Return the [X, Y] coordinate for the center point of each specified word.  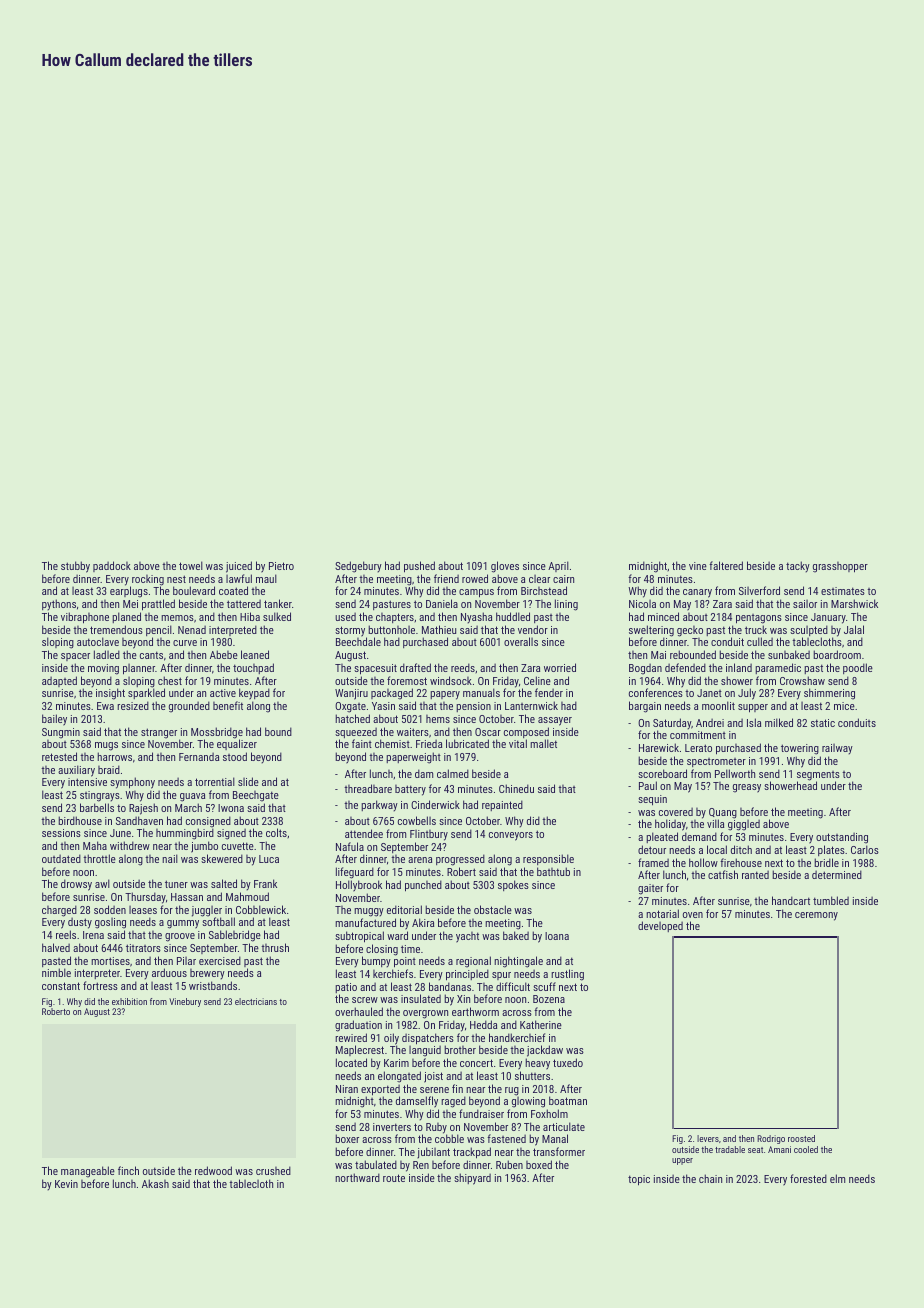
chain [710, 1178]
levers [708, 1138]
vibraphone [85, 618]
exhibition [129, 1001]
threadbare [368, 788]
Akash [155, 1183]
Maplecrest [360, 1050]
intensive [87, 782]
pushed [419, 567]
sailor [805, 604]
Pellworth [735, 773]
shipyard [472, 1179]
